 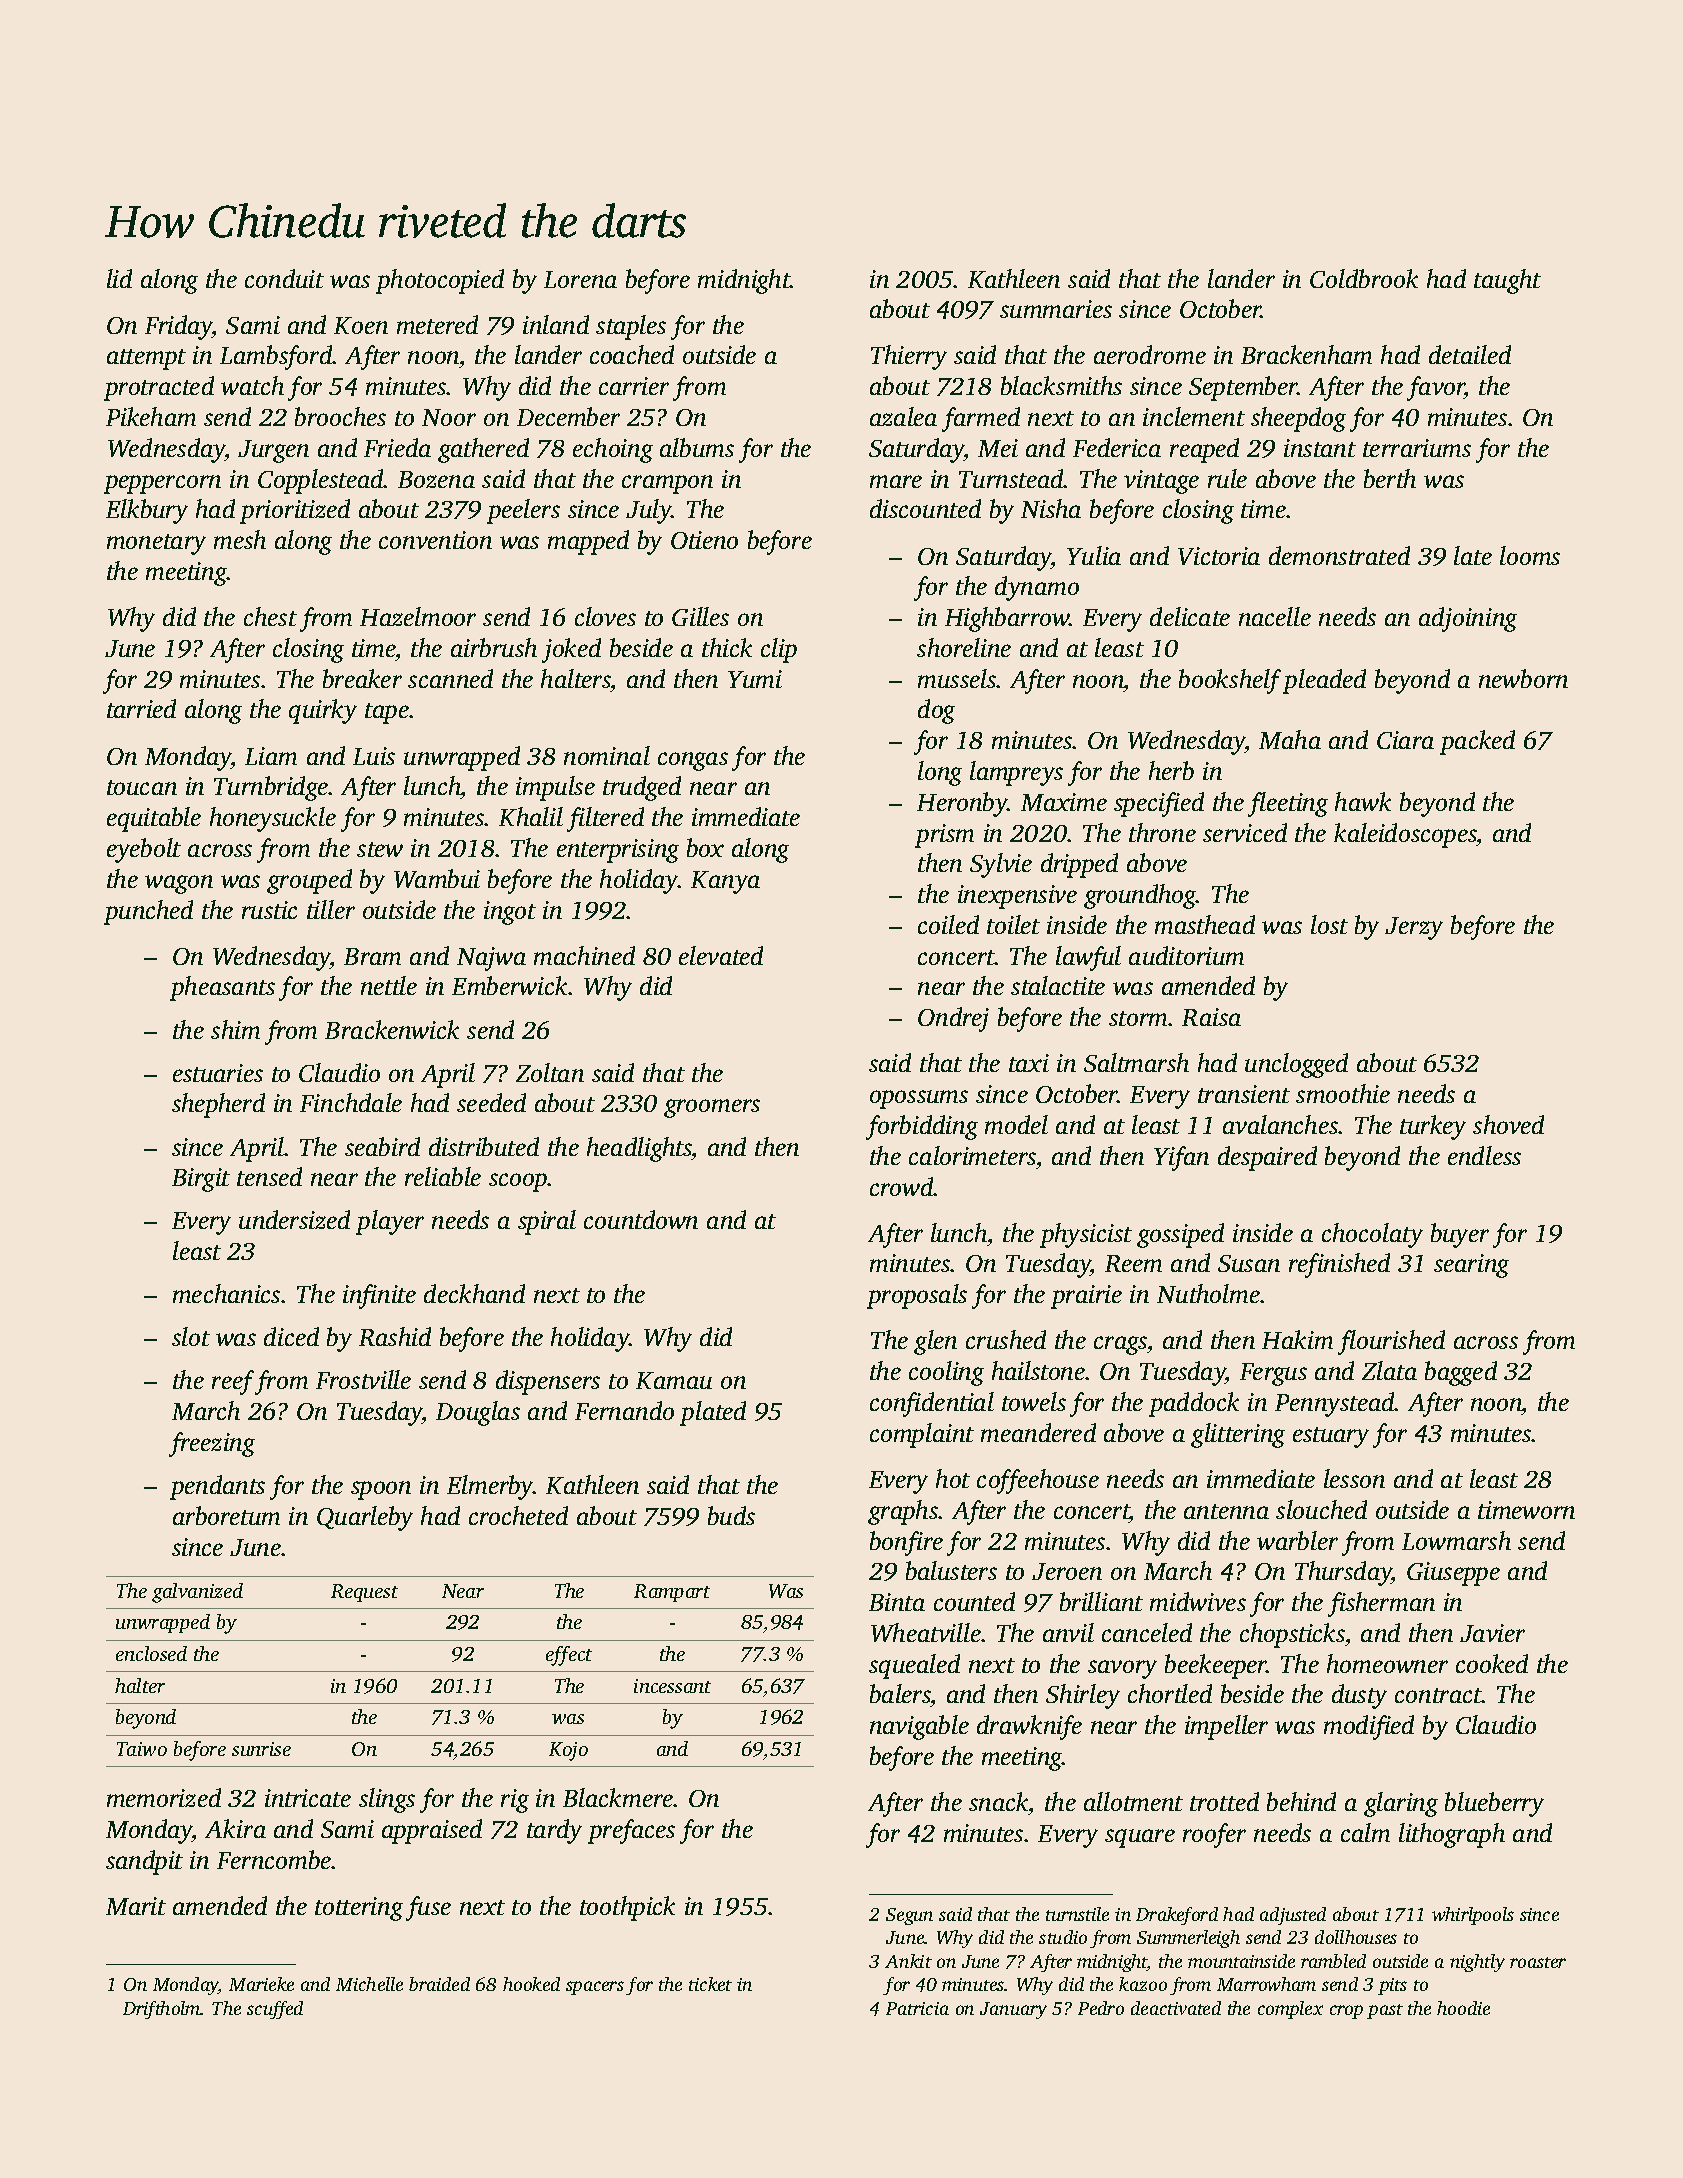 I want to click on Driftholm, so click(x=162, y=2010).
